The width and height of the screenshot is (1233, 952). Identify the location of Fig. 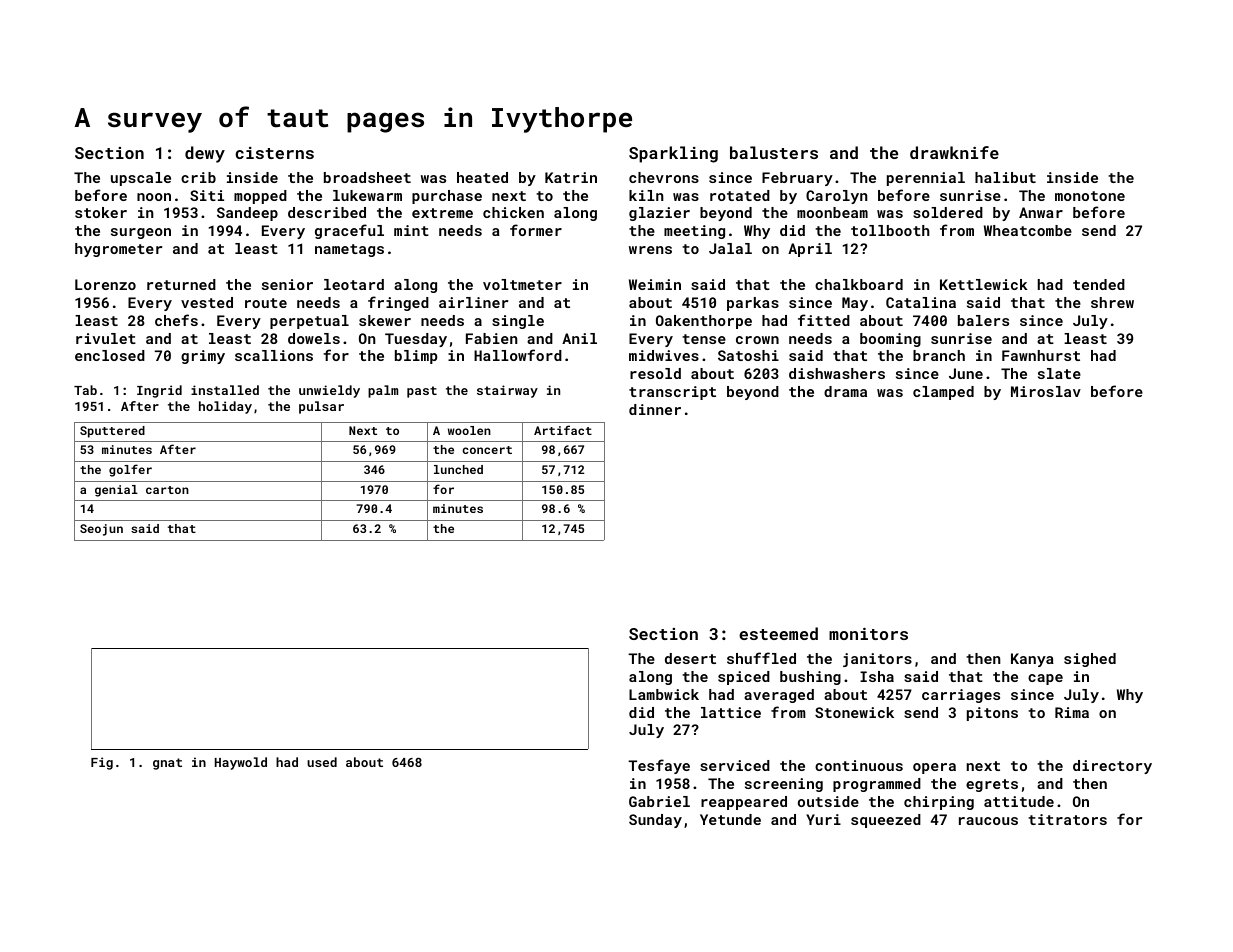
(102, 763).
